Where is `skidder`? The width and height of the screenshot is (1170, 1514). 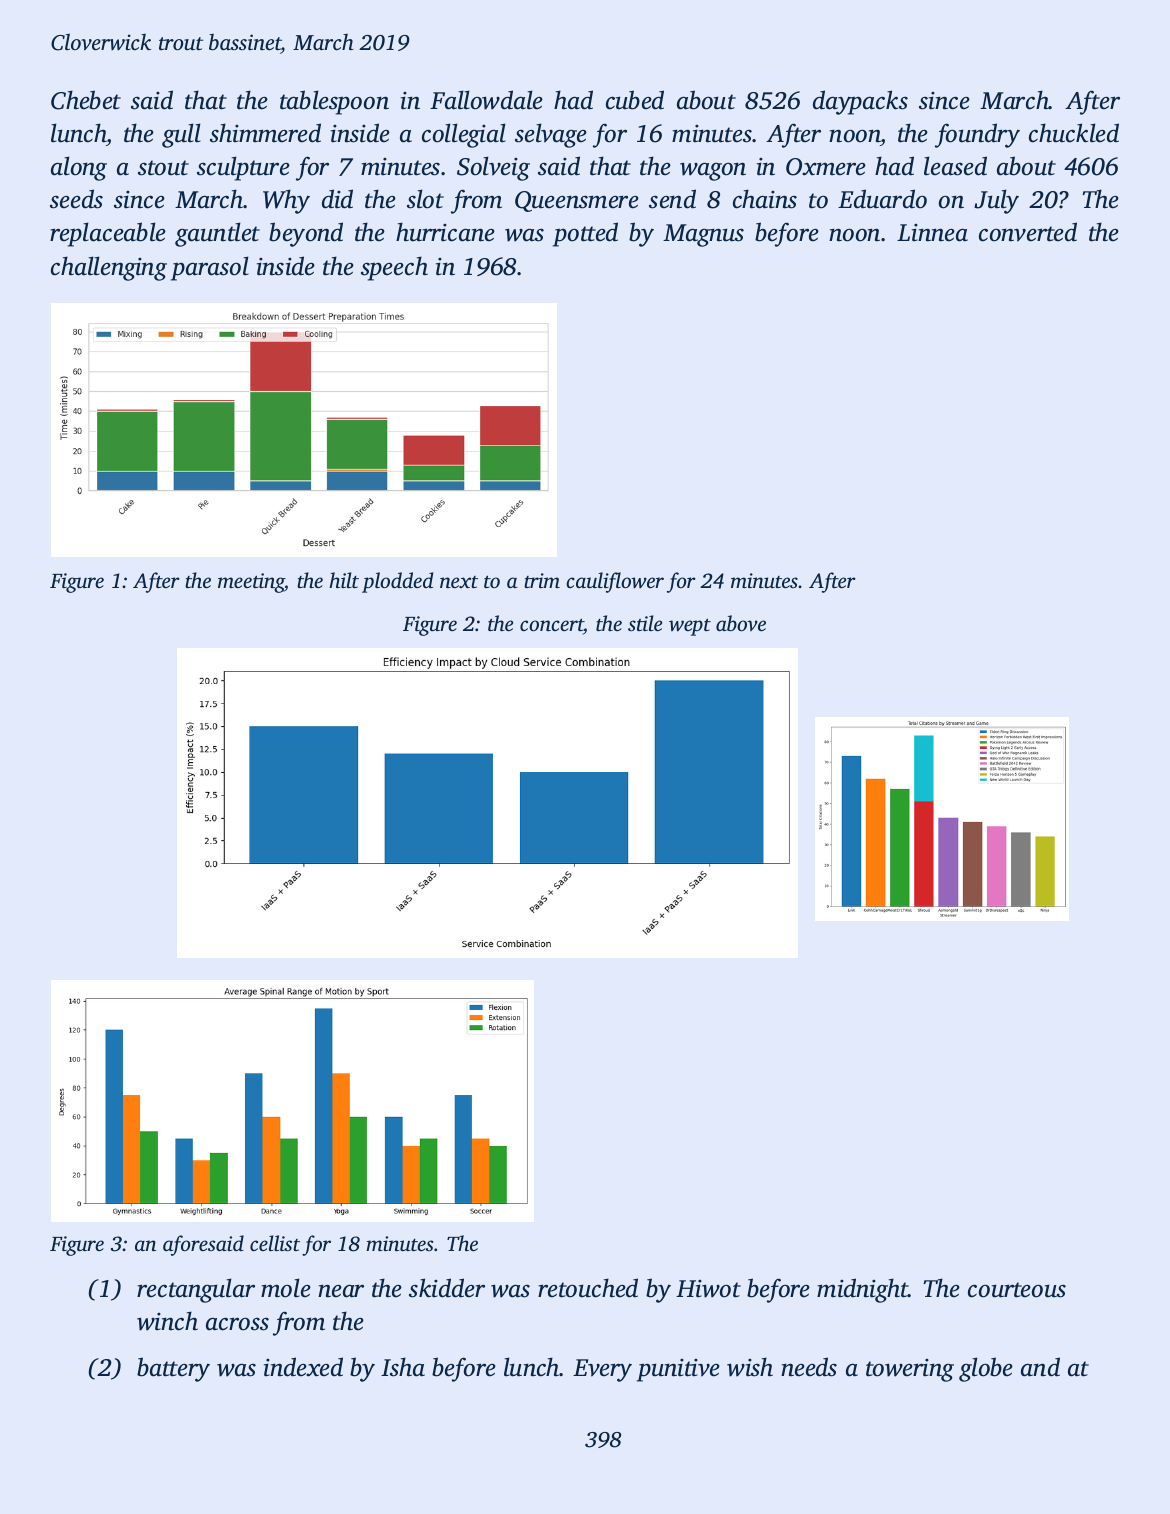 skidder is located at coordinates (447, 1288).
